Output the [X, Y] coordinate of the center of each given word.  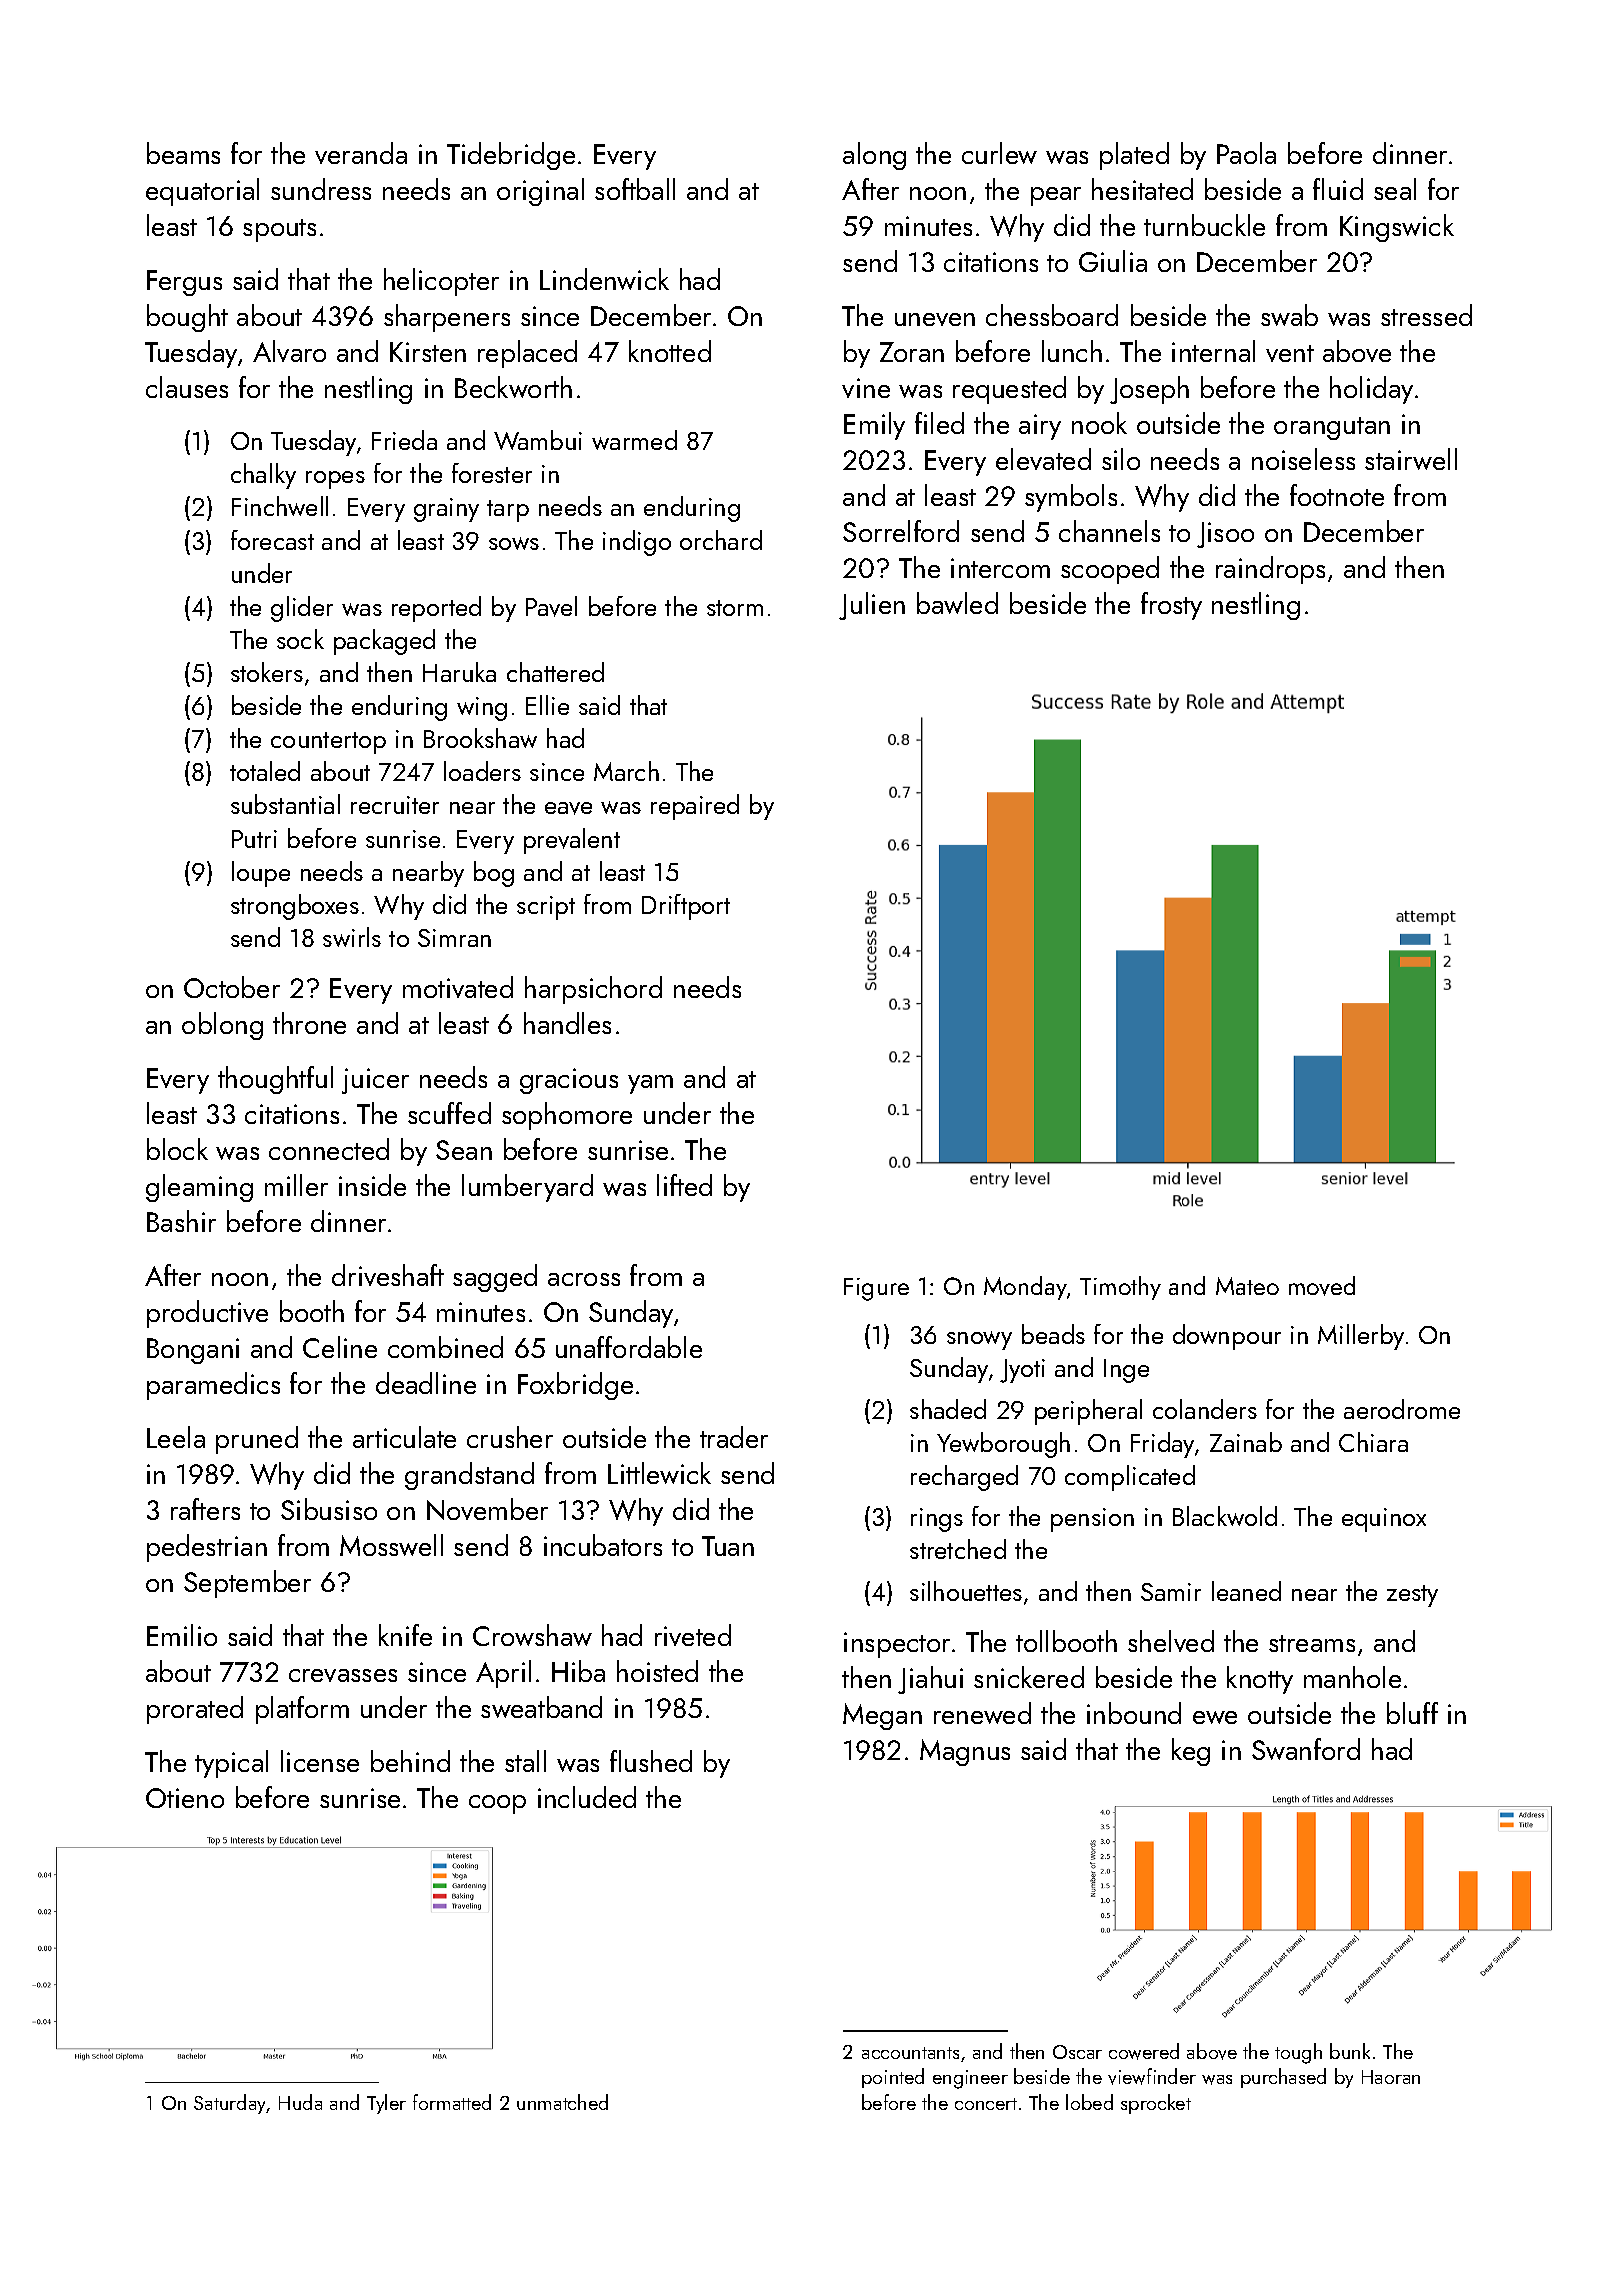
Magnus [965, 1752]
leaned [1246, 1591]
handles [567, 1023]
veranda [361, 153]
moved [1322, 1286]
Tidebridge [511, 156]
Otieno [185, 1798]
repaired [695, 807]
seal [1395, 189]
